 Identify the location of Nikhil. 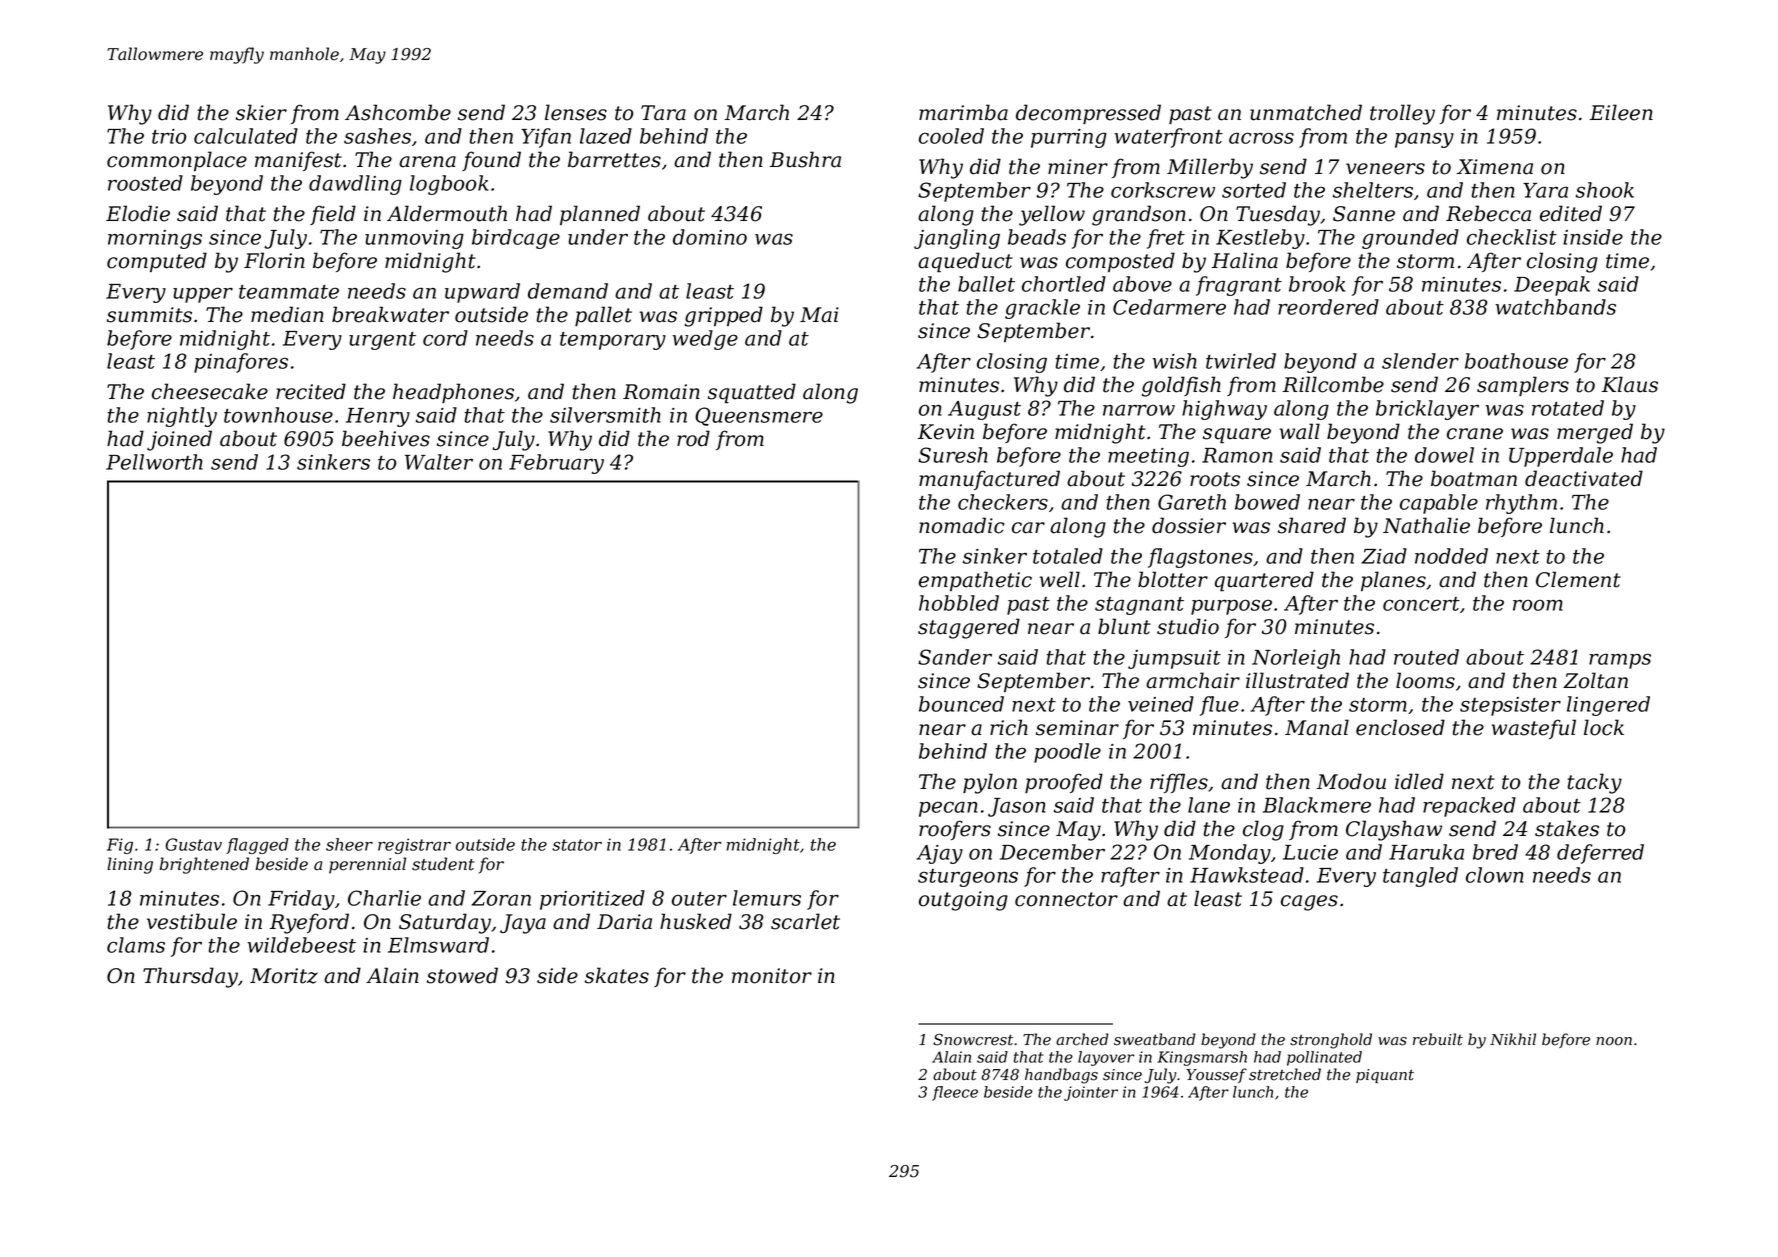
(1513, 1039).
